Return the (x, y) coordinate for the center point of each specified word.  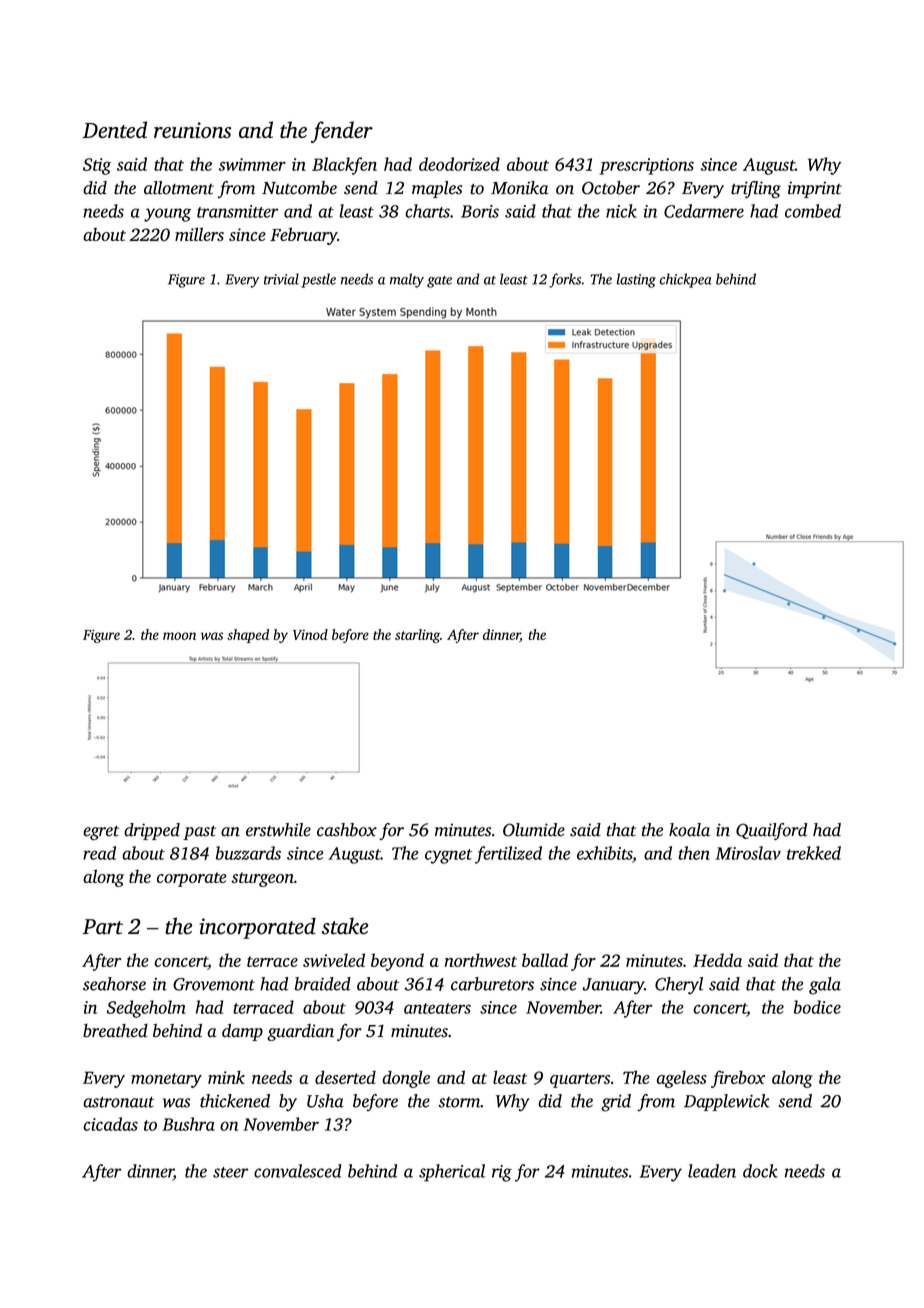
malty (407, 280)
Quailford (771, 831)
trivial (281, 279)
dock (760, 1171)
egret (101, 833)
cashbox (347, 830)
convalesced (298, 1171)
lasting (636, 280)
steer (230, 1172)
